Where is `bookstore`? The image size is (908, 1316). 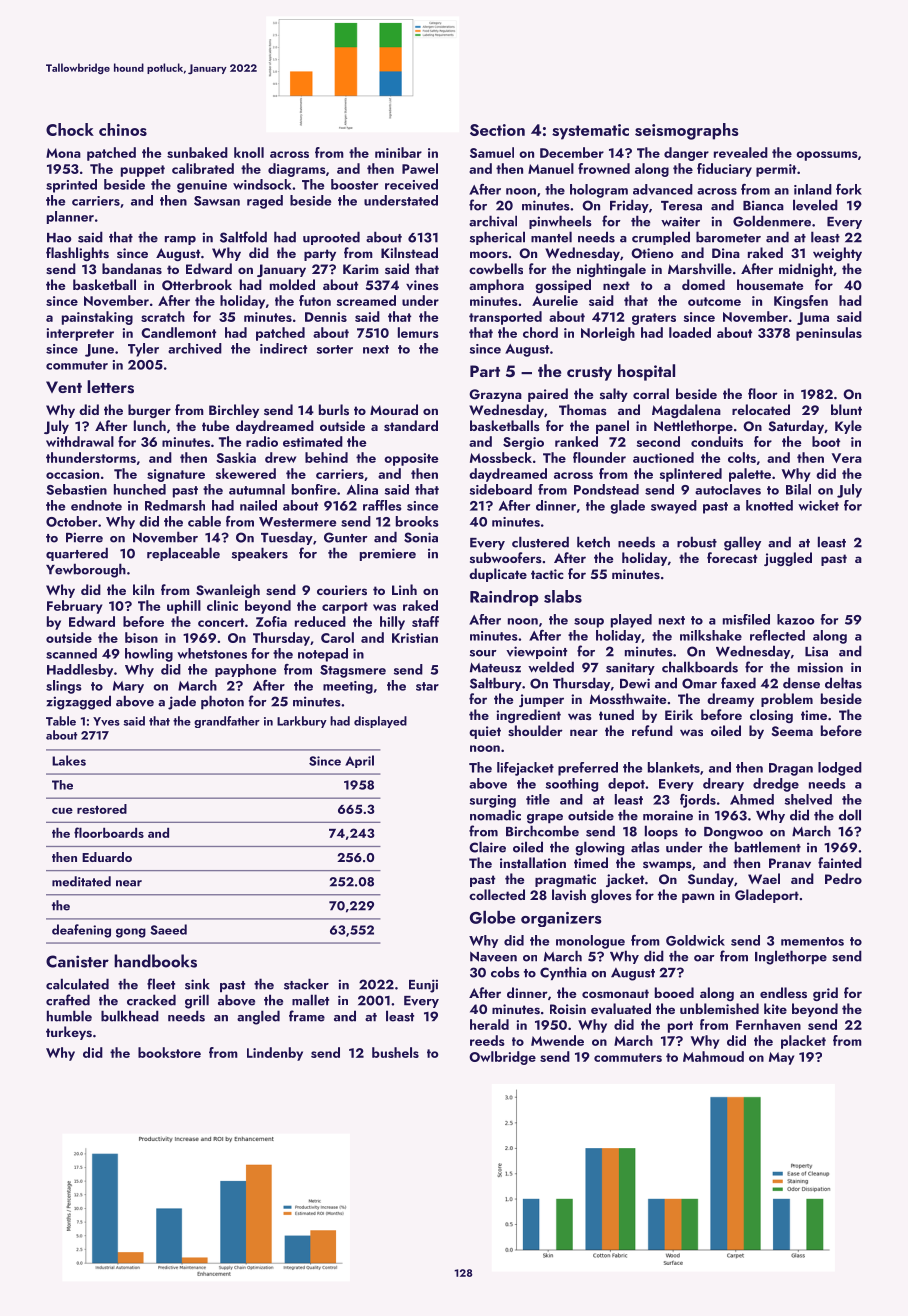 bookstore is located at coordinates (169, 1052).
